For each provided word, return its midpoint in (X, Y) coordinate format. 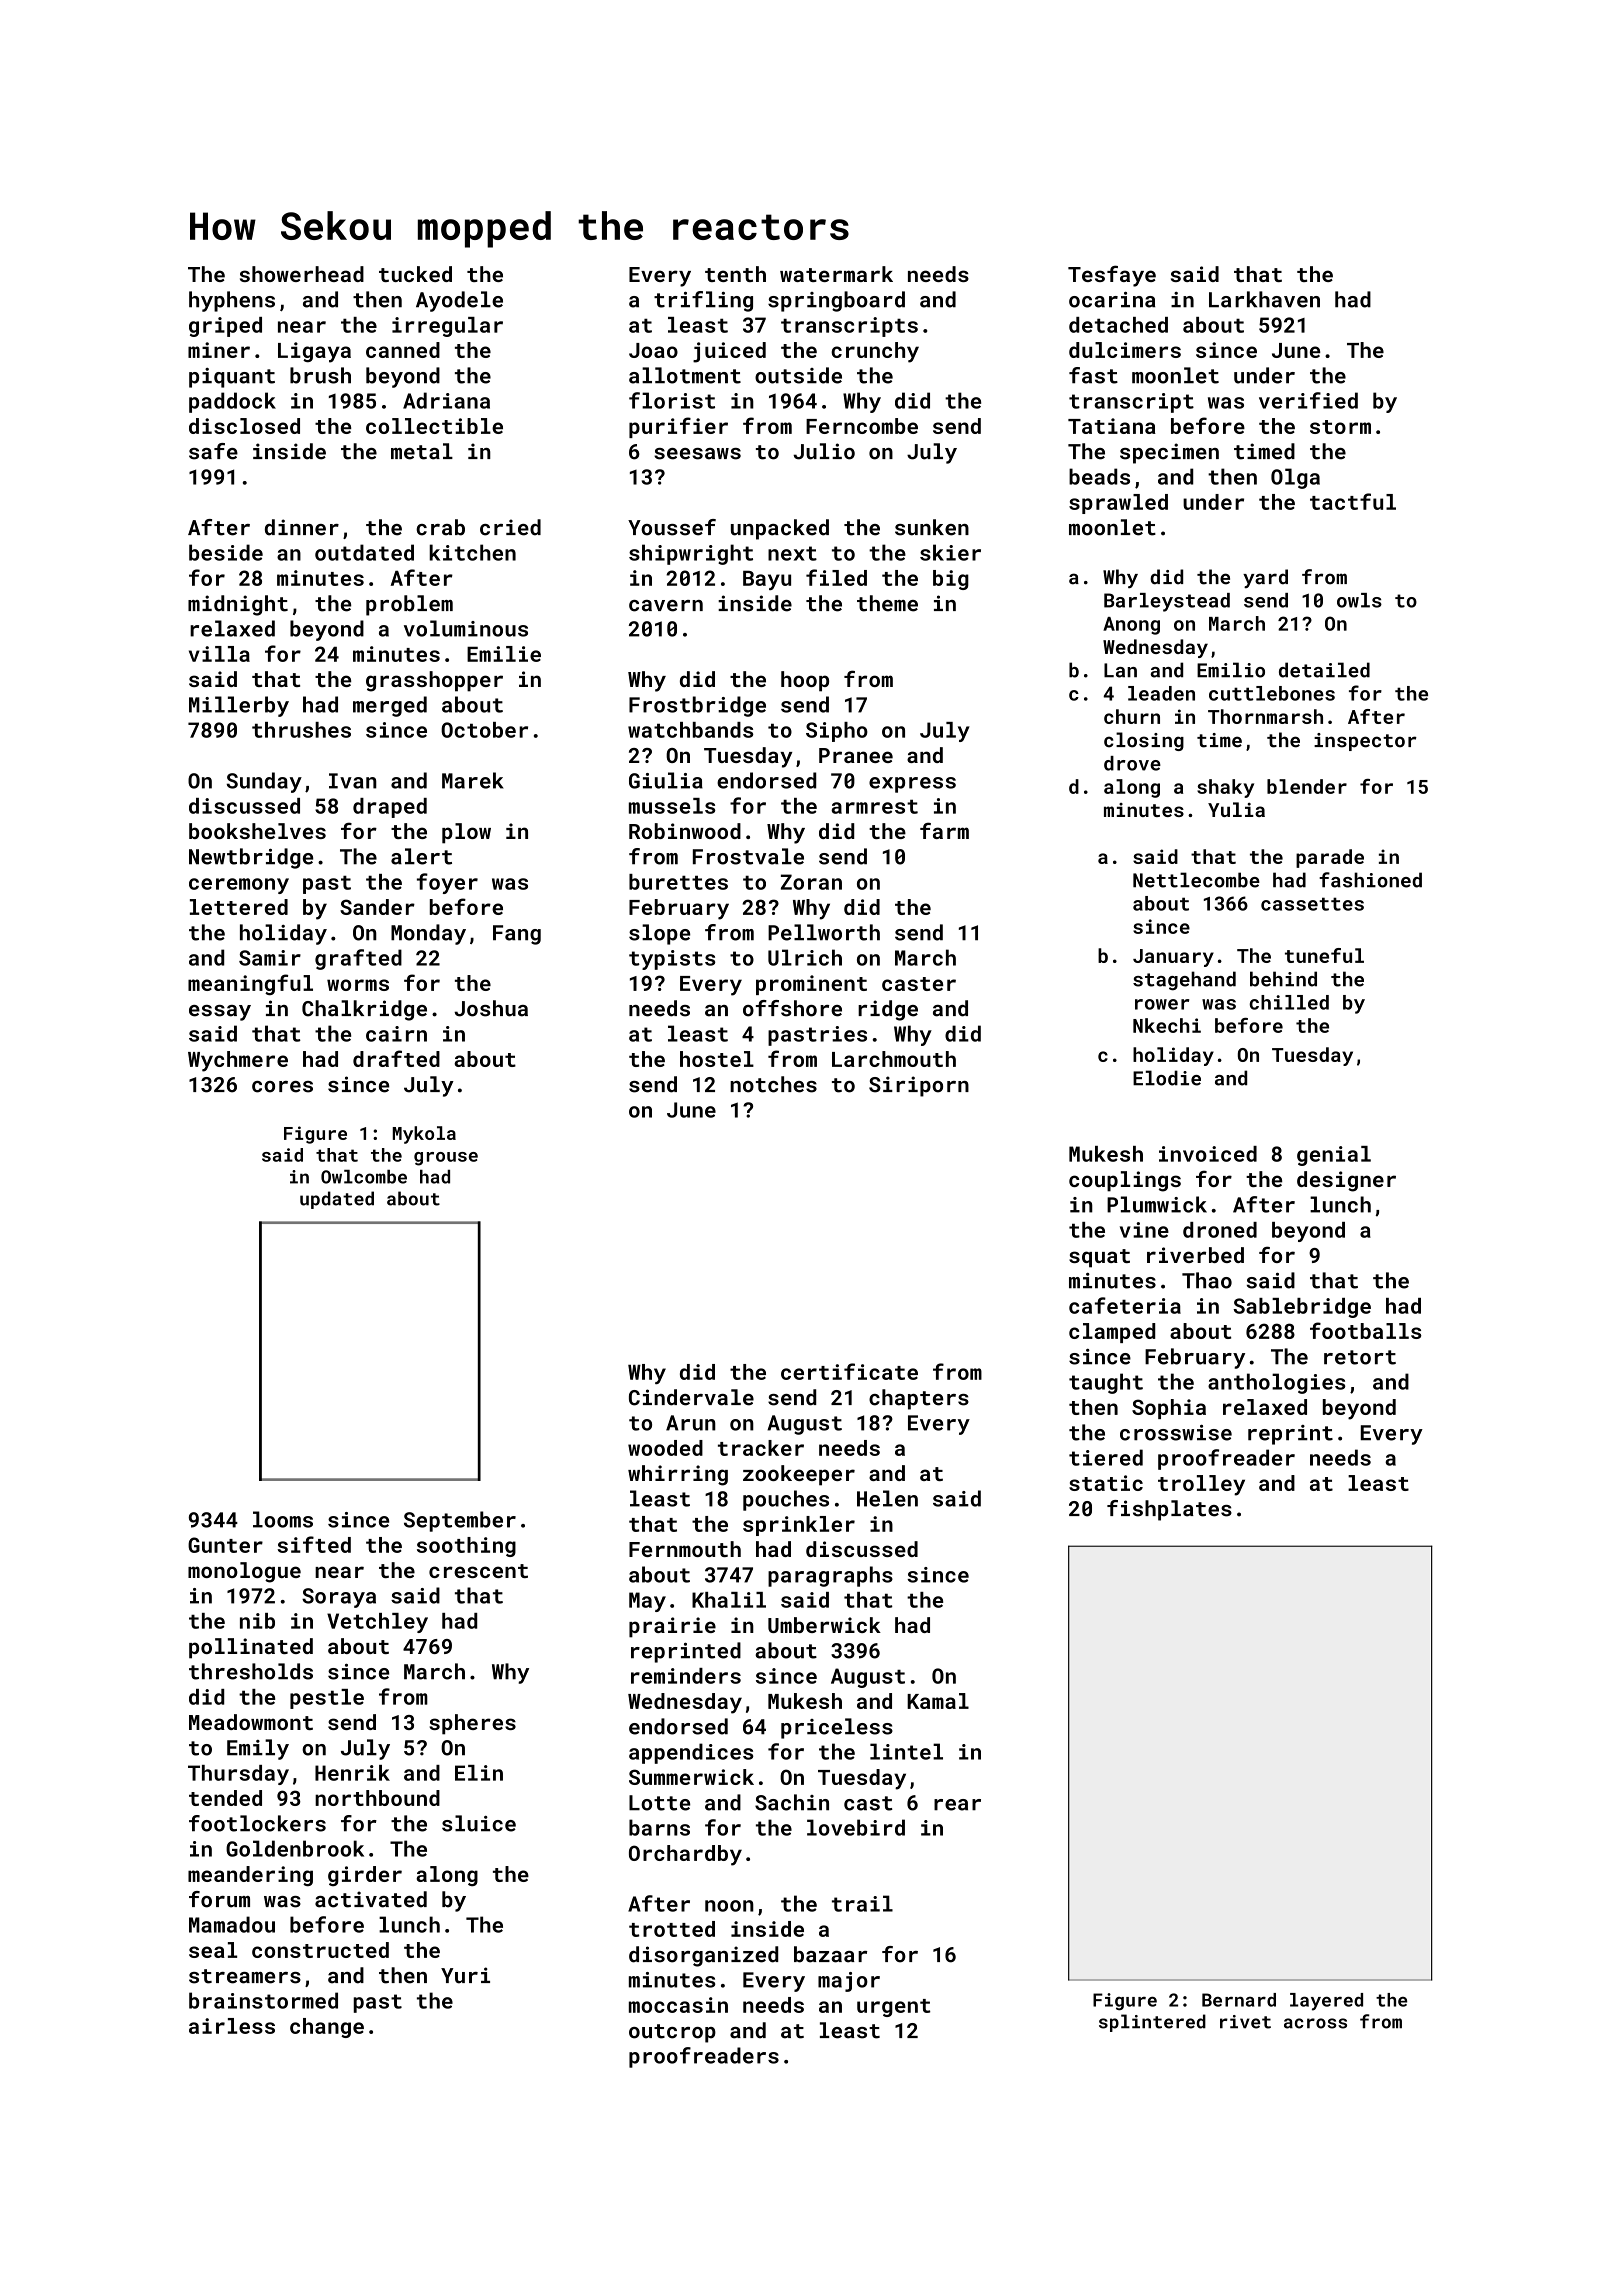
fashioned (1370, 880)
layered (1326, 2002)
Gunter (225, 1545)
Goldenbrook (295, 1848)
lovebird (856, 1827)
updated (337, 1200)
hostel (717, 1059)
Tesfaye (1112, 276)
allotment (685, 375)
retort (1360, 1357)
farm (944, 830)
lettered (239, 907)
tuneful (1324, 955)
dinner (302, 527)
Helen (887, 1498)
